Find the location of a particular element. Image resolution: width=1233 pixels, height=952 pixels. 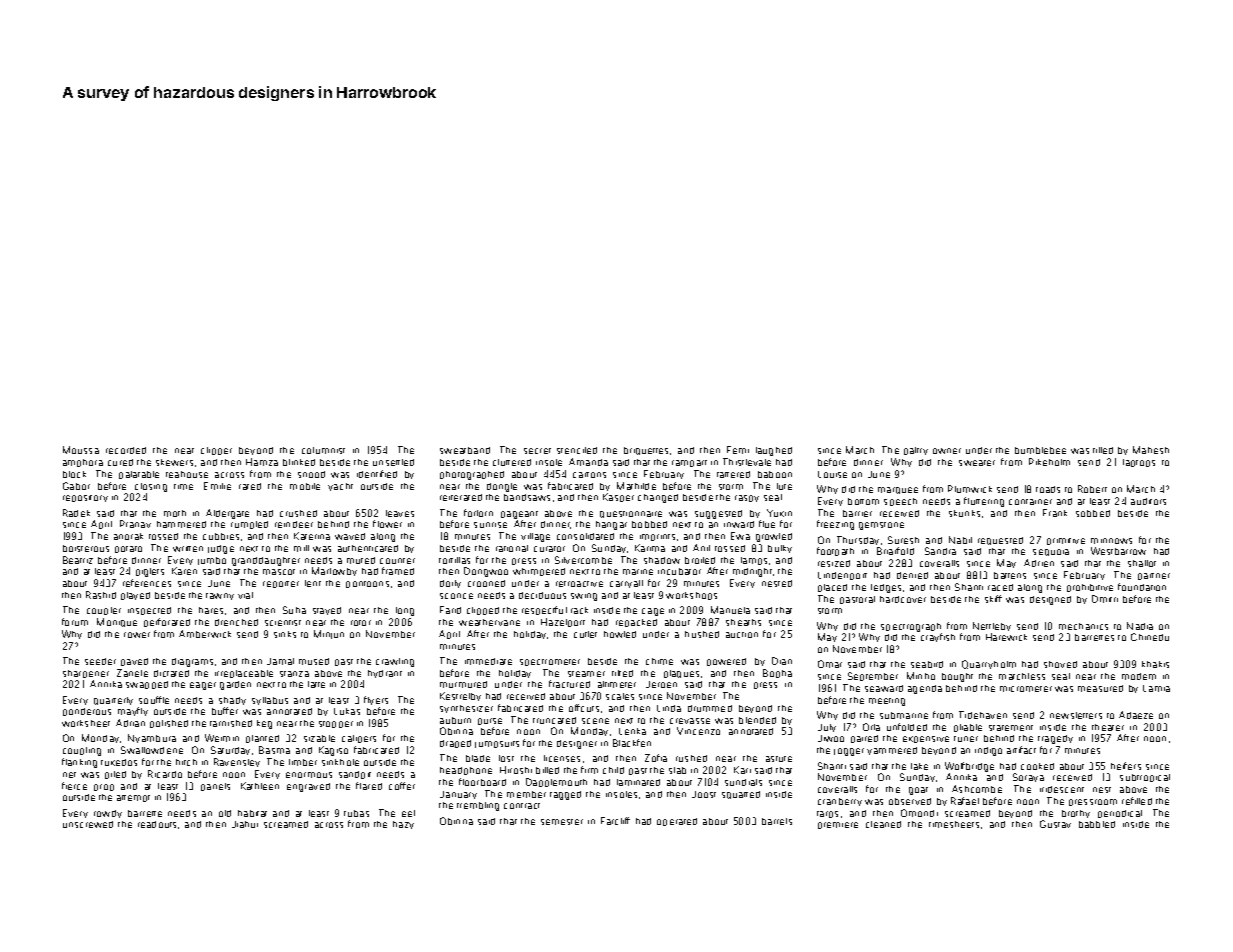

sweatband is located at coordinates (465, 450).
